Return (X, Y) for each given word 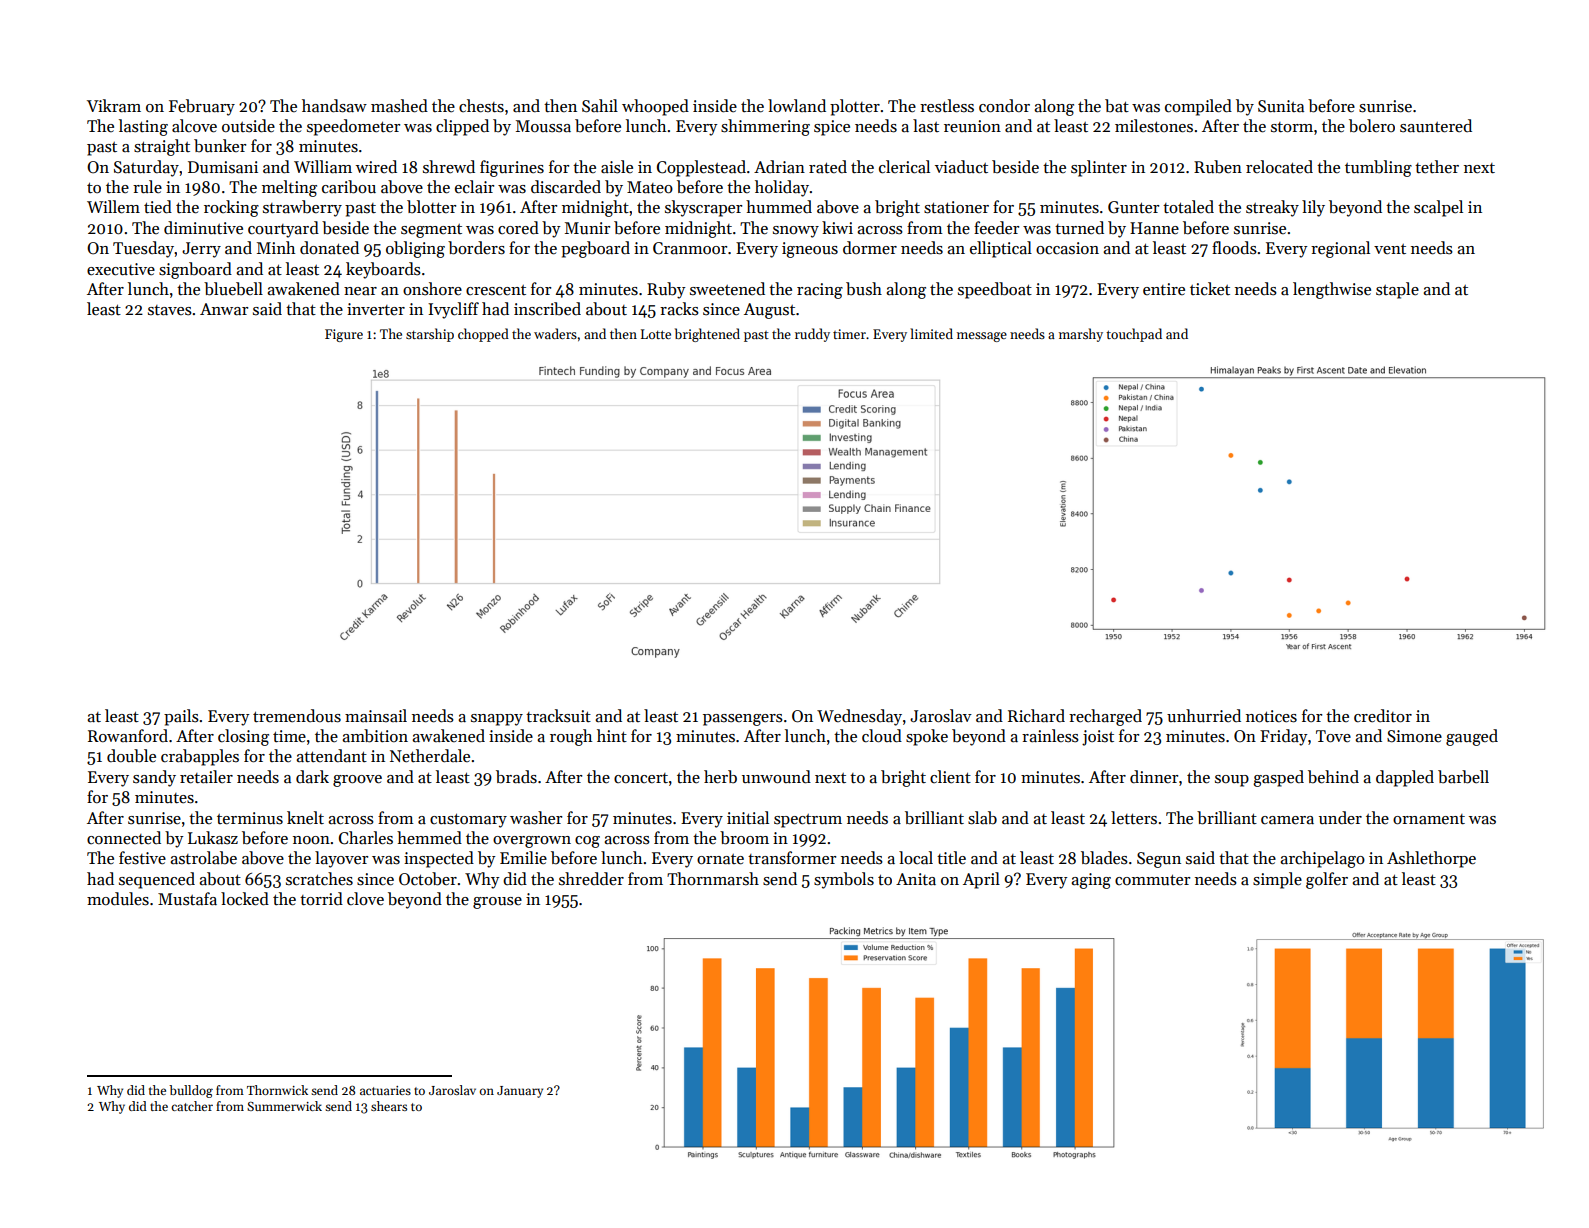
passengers (743, 720)
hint (612, 735)
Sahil (600, 106)
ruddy (812, 335)
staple (1397, 290)
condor (1004, 106)
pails (181, 717)
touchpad (1134, 335)
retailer (206, 777)
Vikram (114, 106)
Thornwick (277, 1090)
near (360, 291)
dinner (1154, 776)
